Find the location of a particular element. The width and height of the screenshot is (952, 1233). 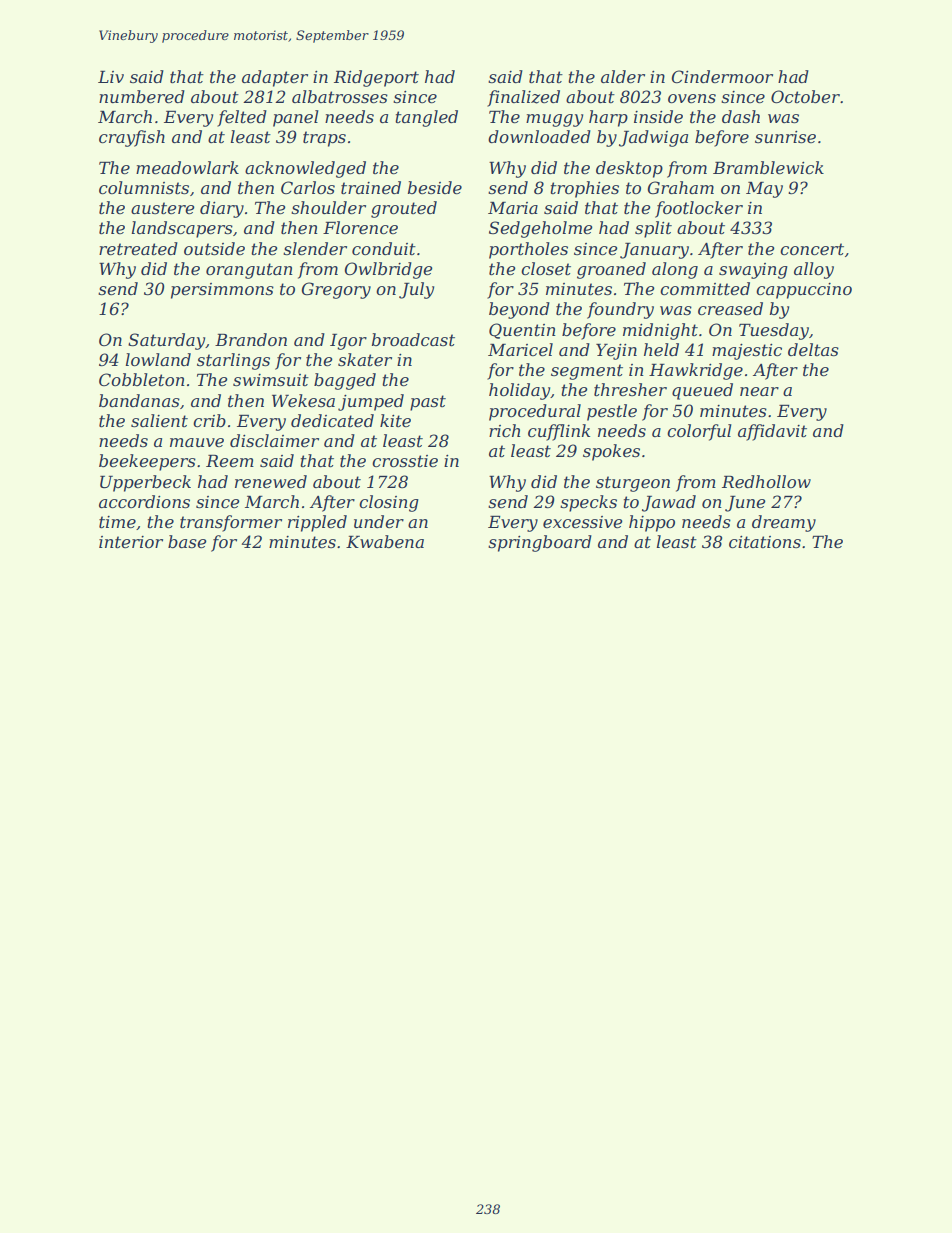

crayfish is located at coordinates (132, 138).
